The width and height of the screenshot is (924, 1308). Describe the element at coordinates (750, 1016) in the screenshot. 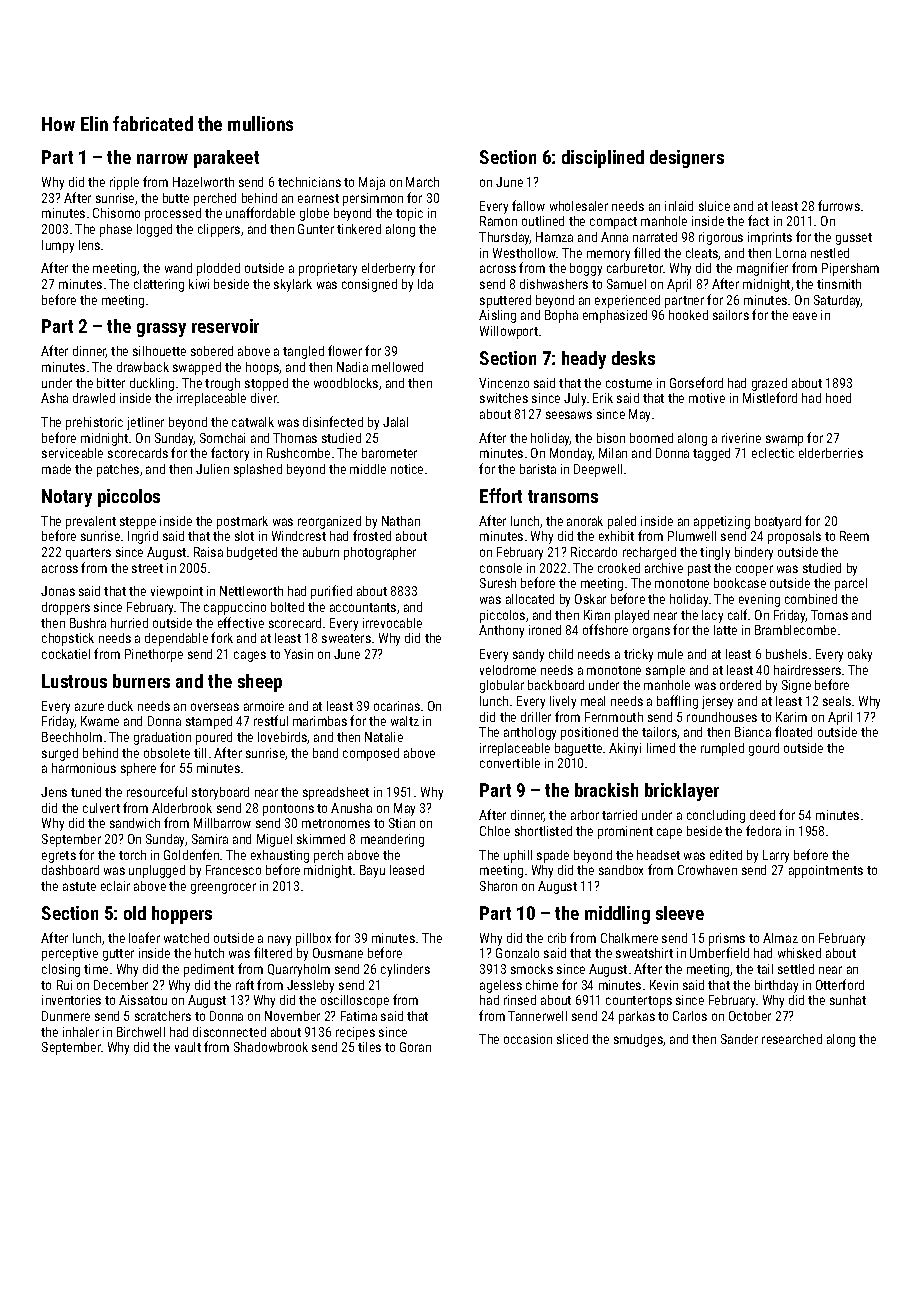

I see `October` at that location.
